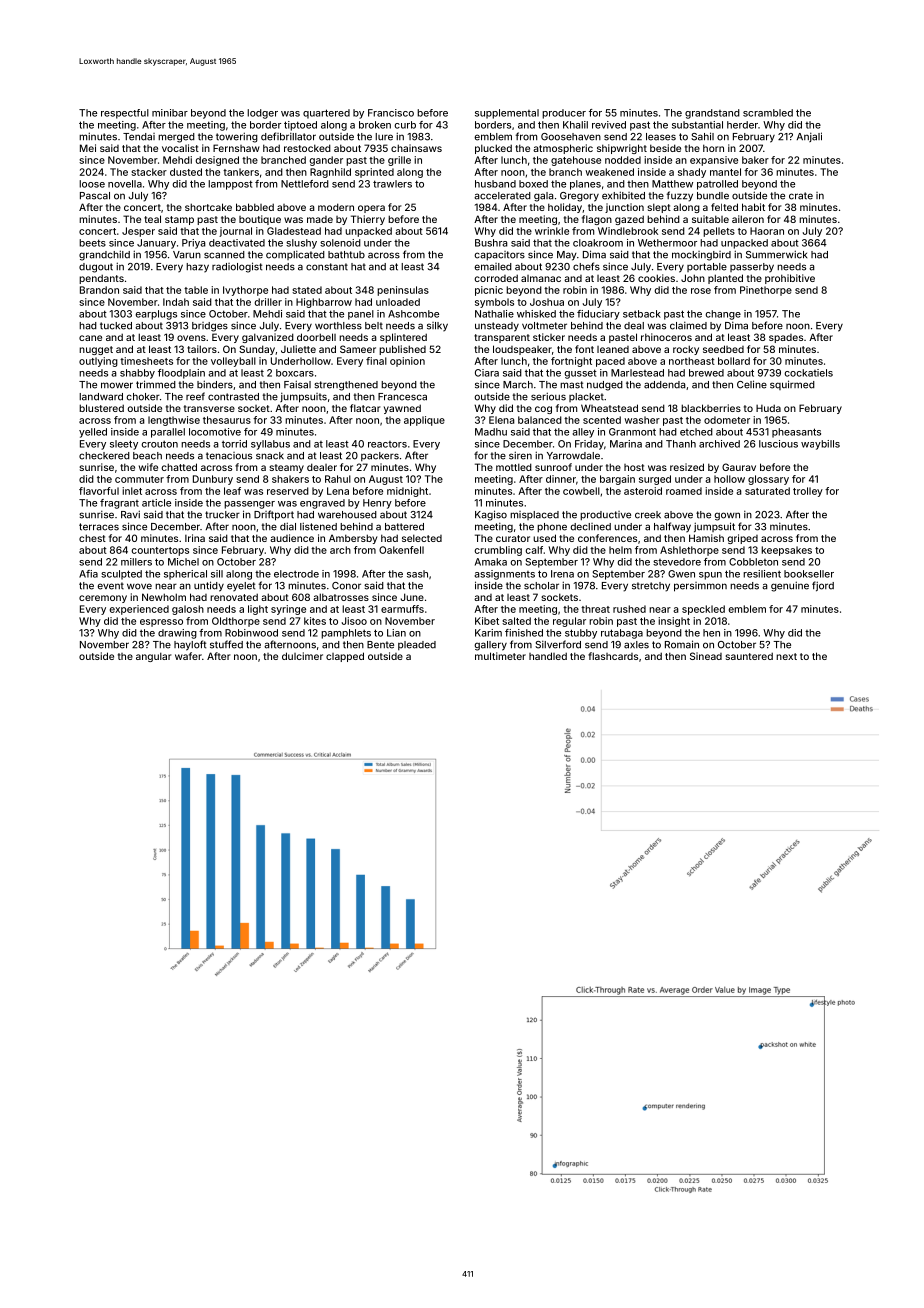  Describe the element at coordinates (384, 137) in the screenshot. I see `lure` at that location.
